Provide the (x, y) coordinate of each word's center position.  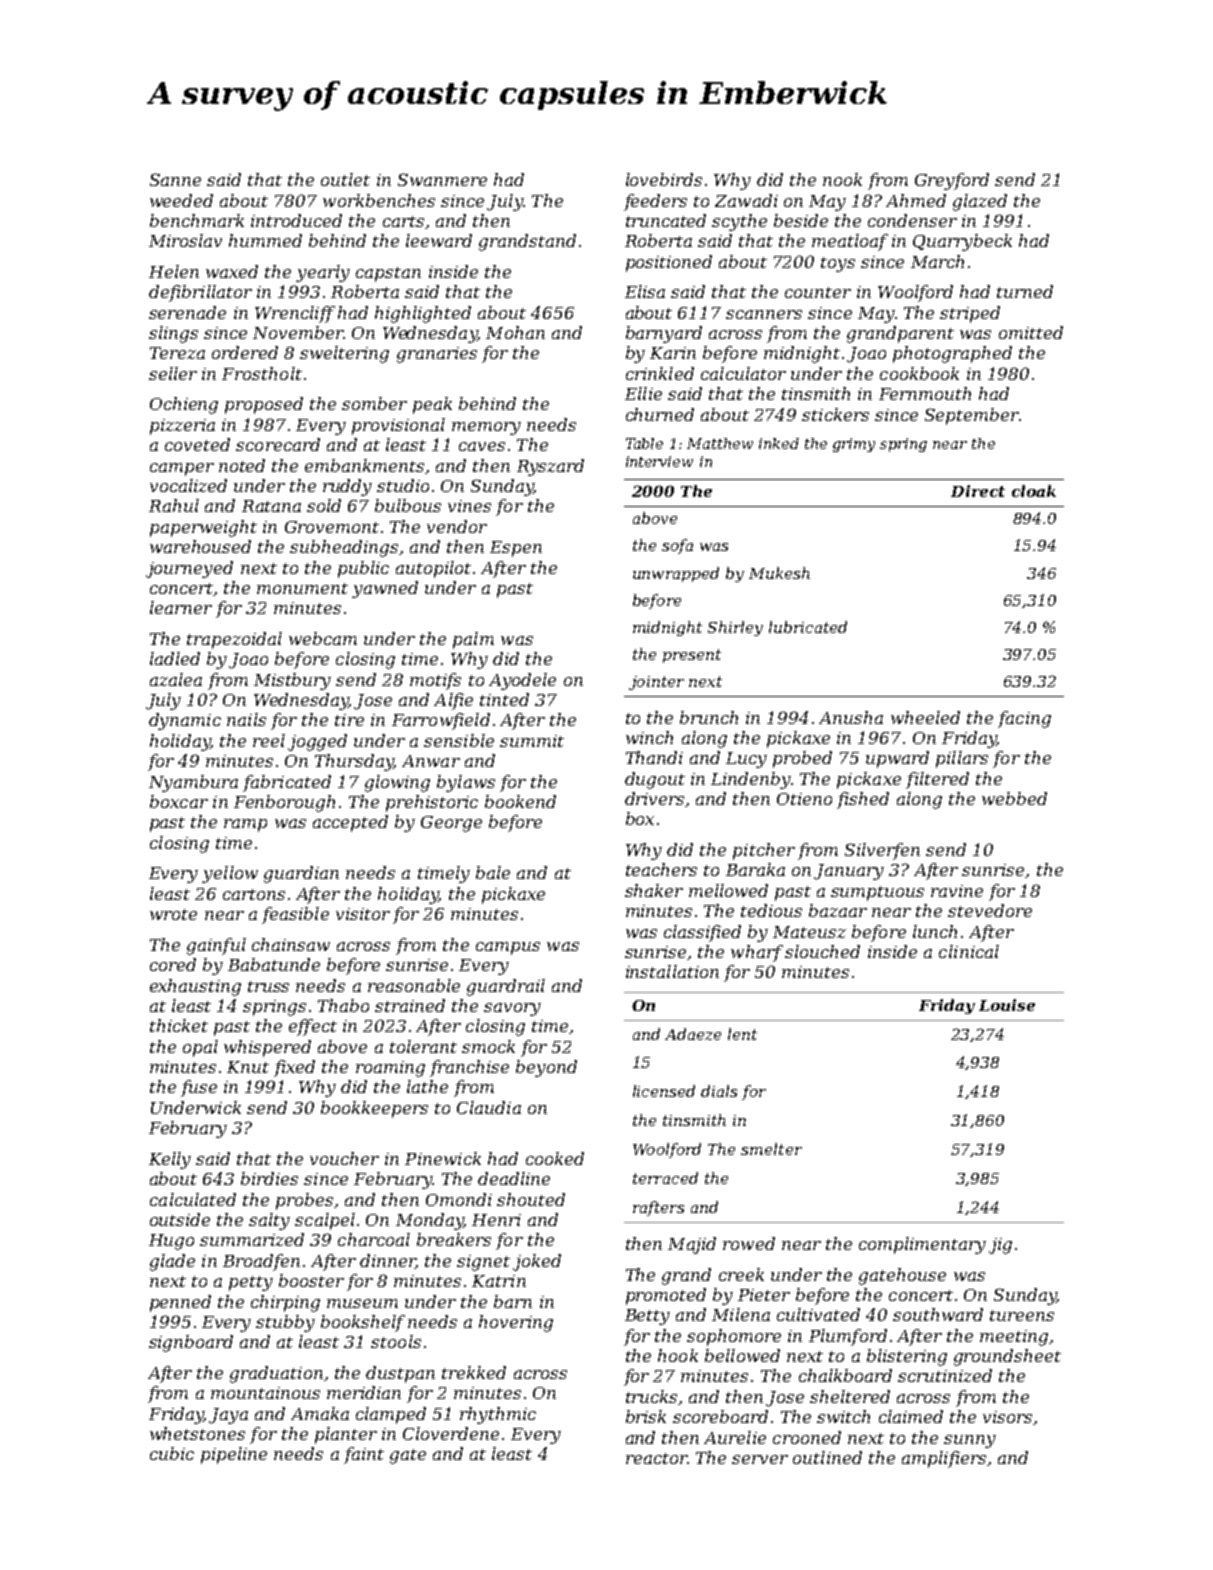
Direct (978, 491)
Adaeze (693, 1034)
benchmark (197, 220)
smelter (771, 1149)
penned (180, 1303)
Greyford (952, 181)
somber (374, 403)
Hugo (171, 1242)
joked (537, 1262)
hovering (516, 1323)
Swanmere (442, 179)
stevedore (990, 910)
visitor (363, 914)
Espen (516, 549)
